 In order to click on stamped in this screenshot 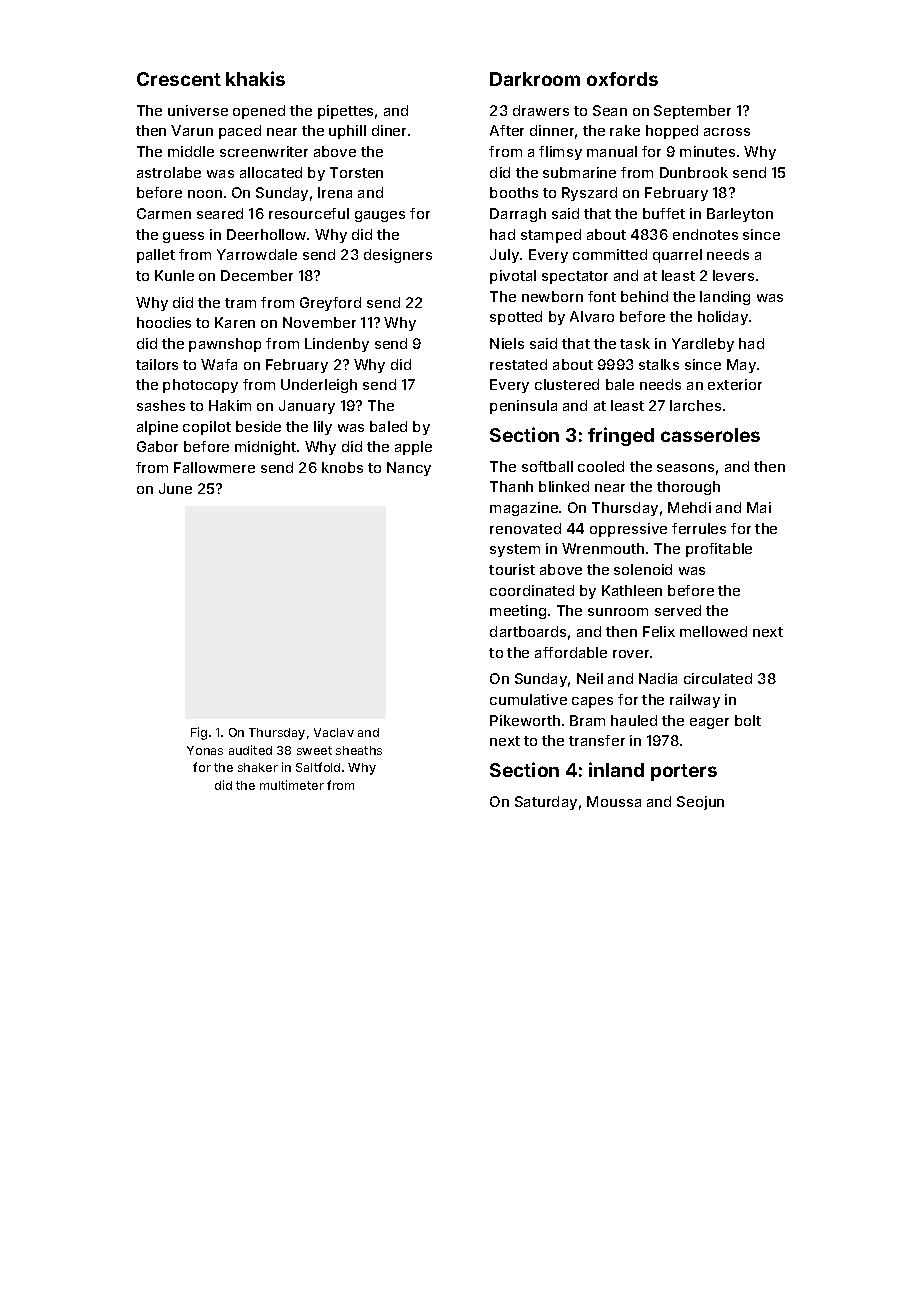, I will do `click(551, 236)`.
